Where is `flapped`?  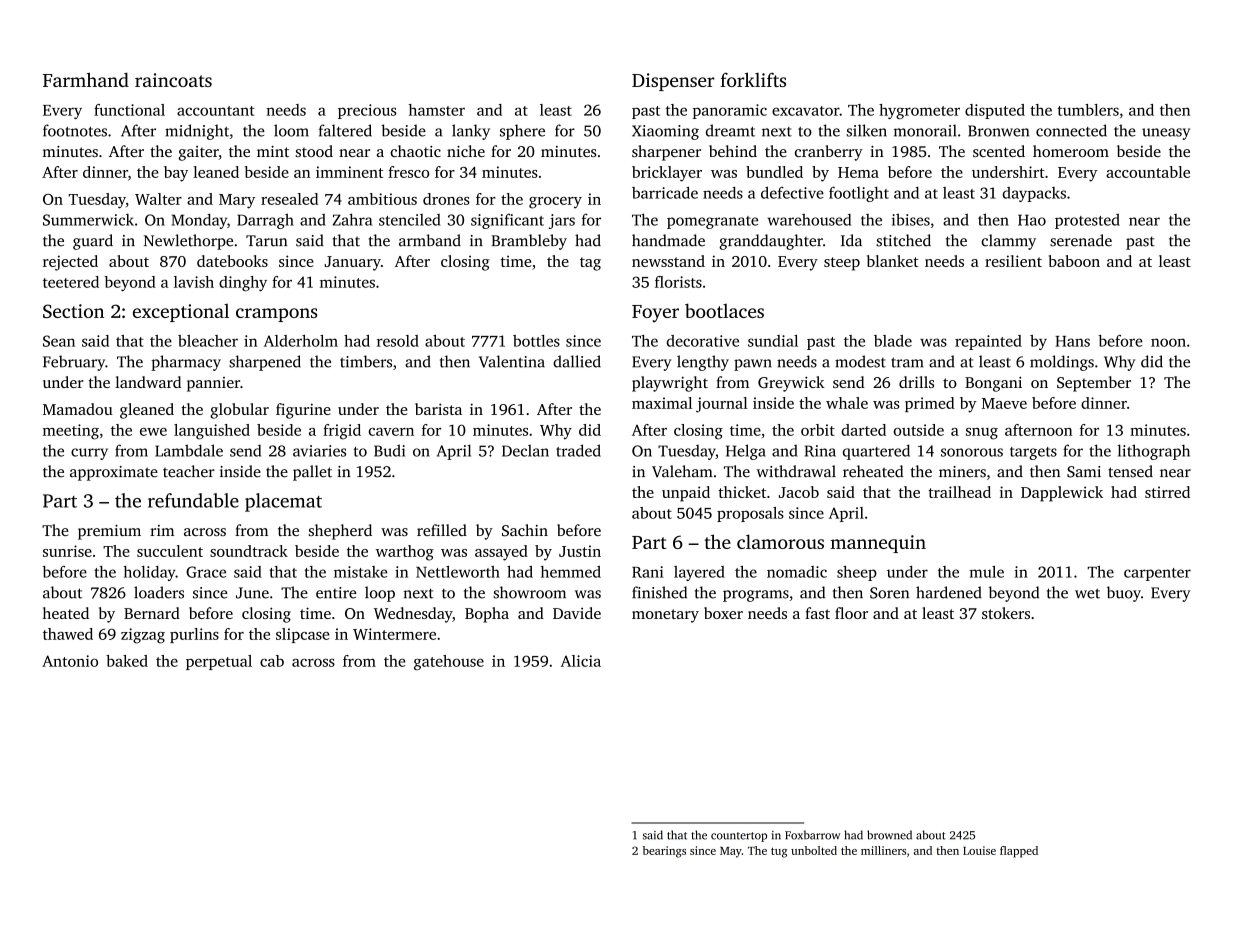 flapped is located at coordinates (1019, 852).
